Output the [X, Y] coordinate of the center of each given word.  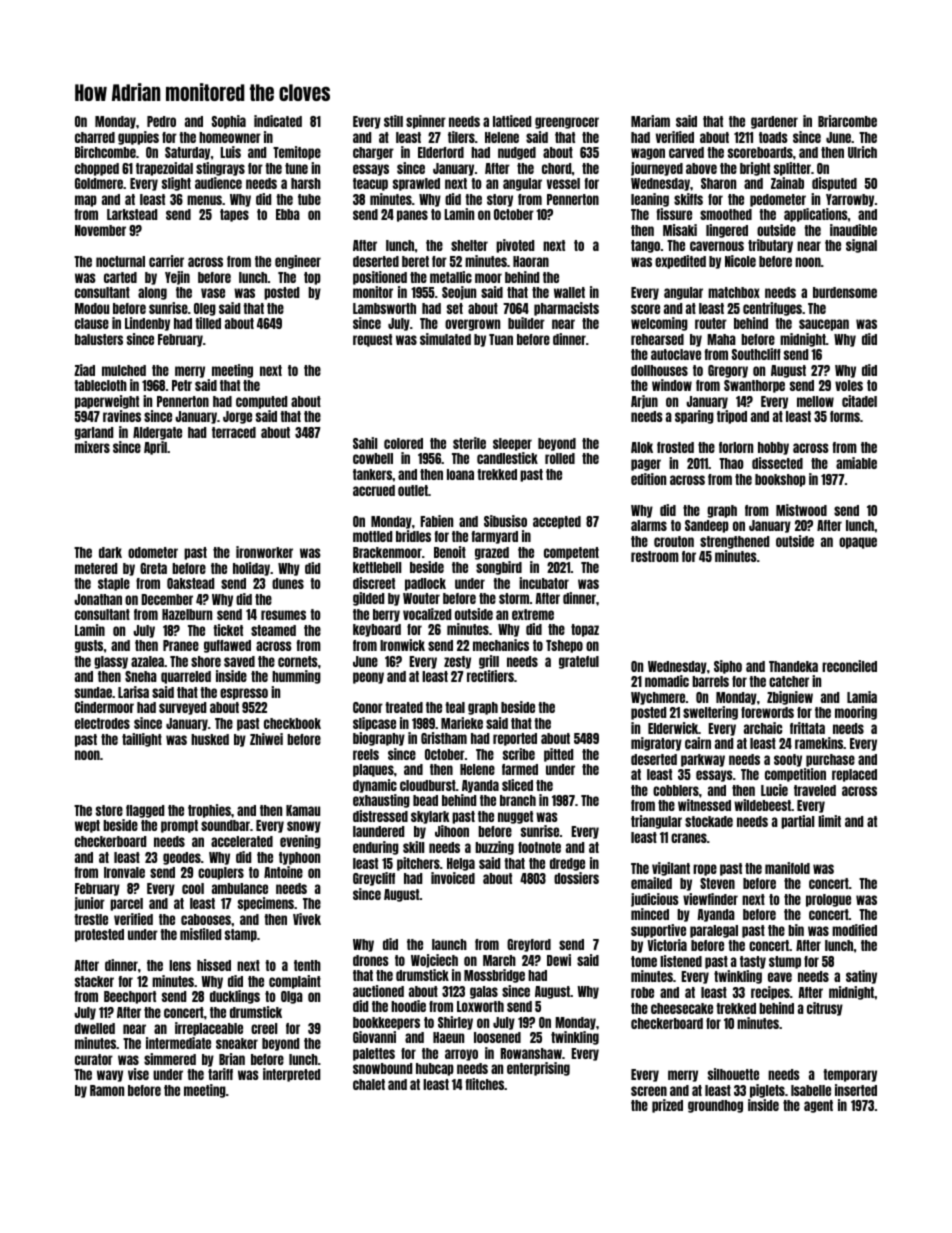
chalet [369, 1084]
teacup [370, 184]
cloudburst [428, 785]
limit [829, 821]
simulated [445, 339]
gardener [774, 122]
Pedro [161, 121]
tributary [770, 246]
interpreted [291, 1075]
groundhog [715, 1106]
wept [87, 826]
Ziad [84, 370]
